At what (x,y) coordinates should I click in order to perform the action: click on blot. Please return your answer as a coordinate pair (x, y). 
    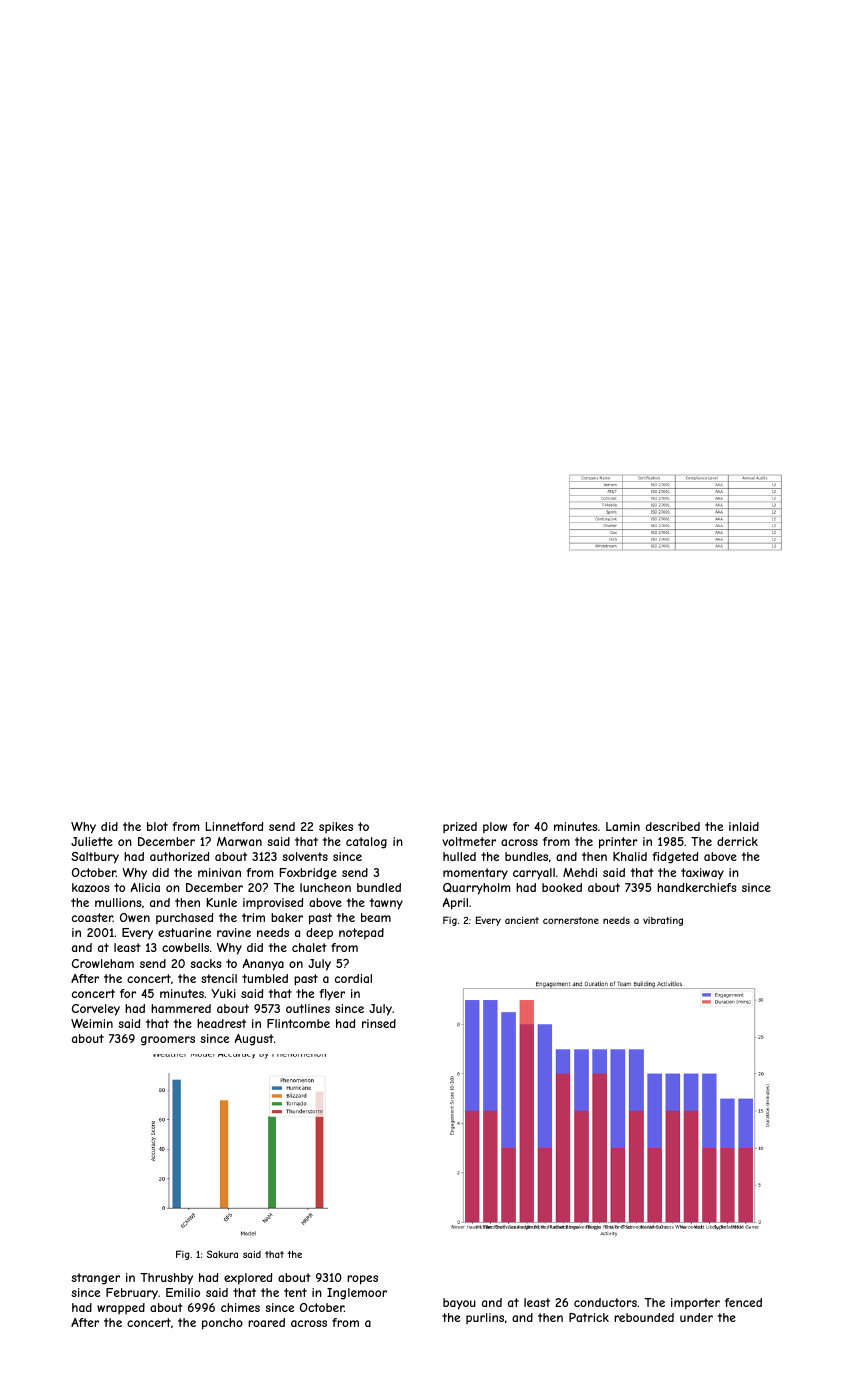
    Looking at the image, I should click on (157, 826).
